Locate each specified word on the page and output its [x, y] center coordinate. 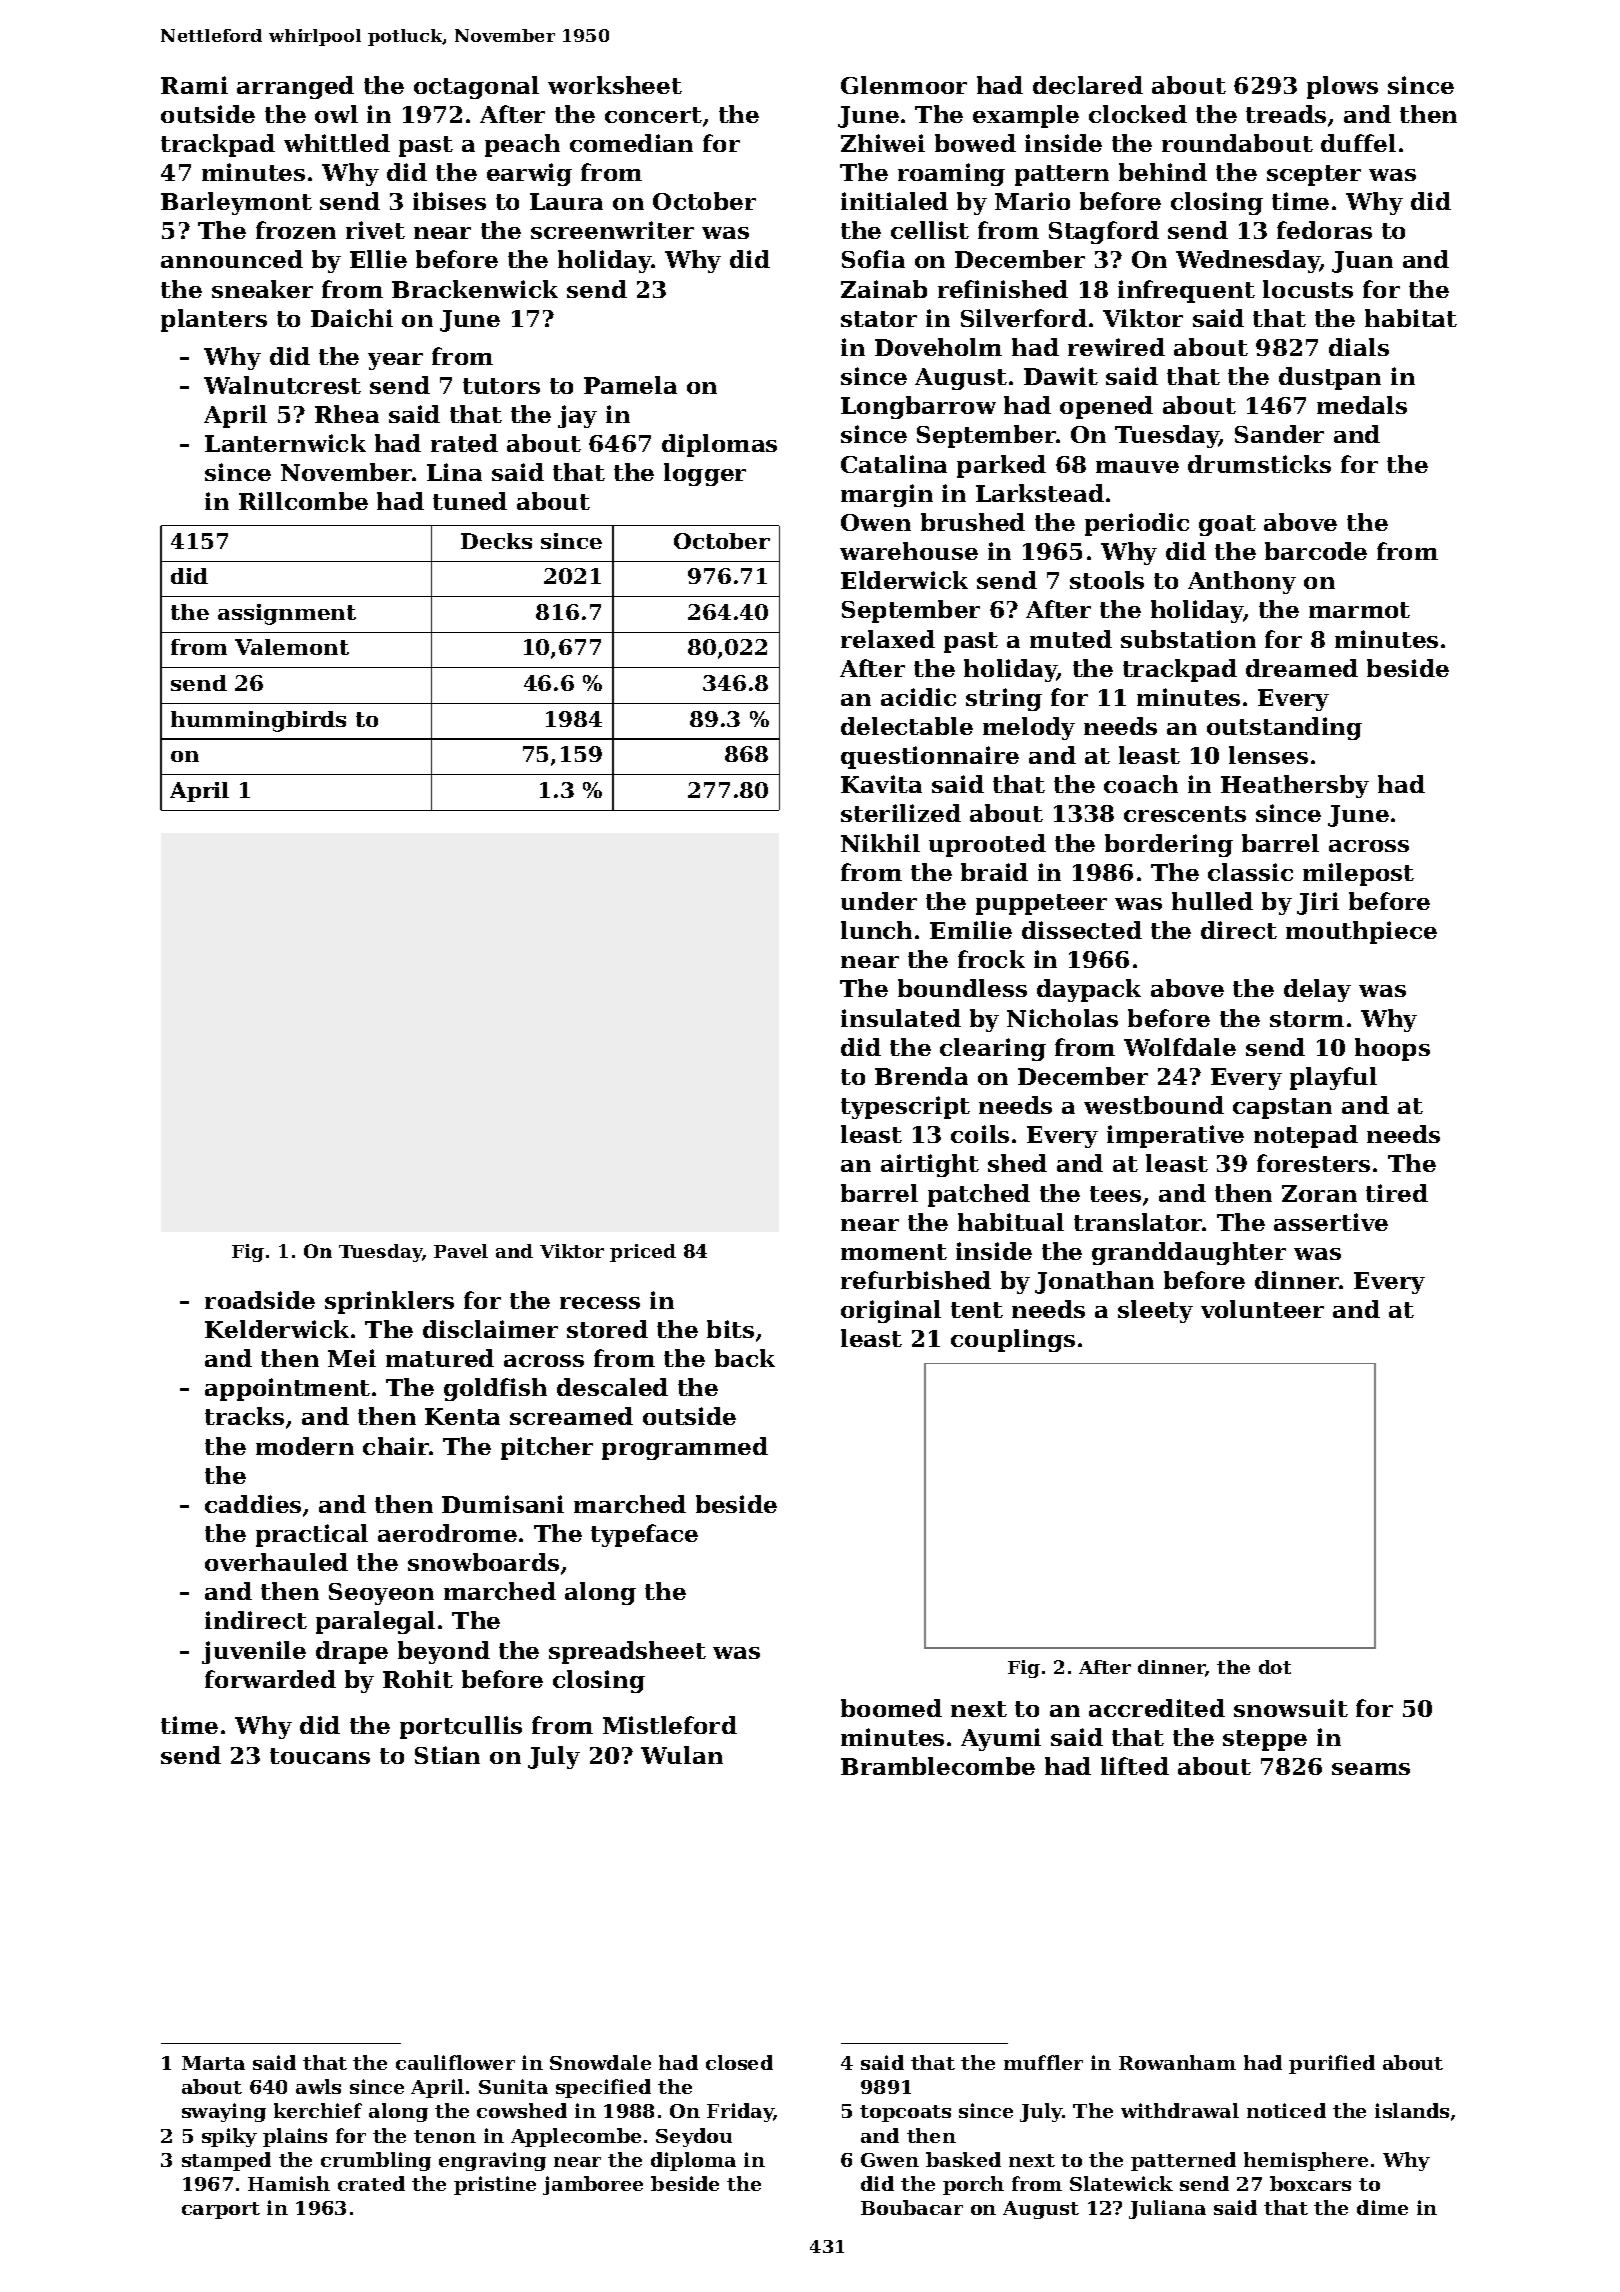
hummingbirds [258, 721]
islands [1412, 2110]
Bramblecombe [938, 1766]
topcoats [905, 2113]
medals [1362, 405]
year [395, 361]
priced [643, 1253]
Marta [213, 2063]
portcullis [461, 1727]
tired [1397, 1193]
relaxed [888, 639]
